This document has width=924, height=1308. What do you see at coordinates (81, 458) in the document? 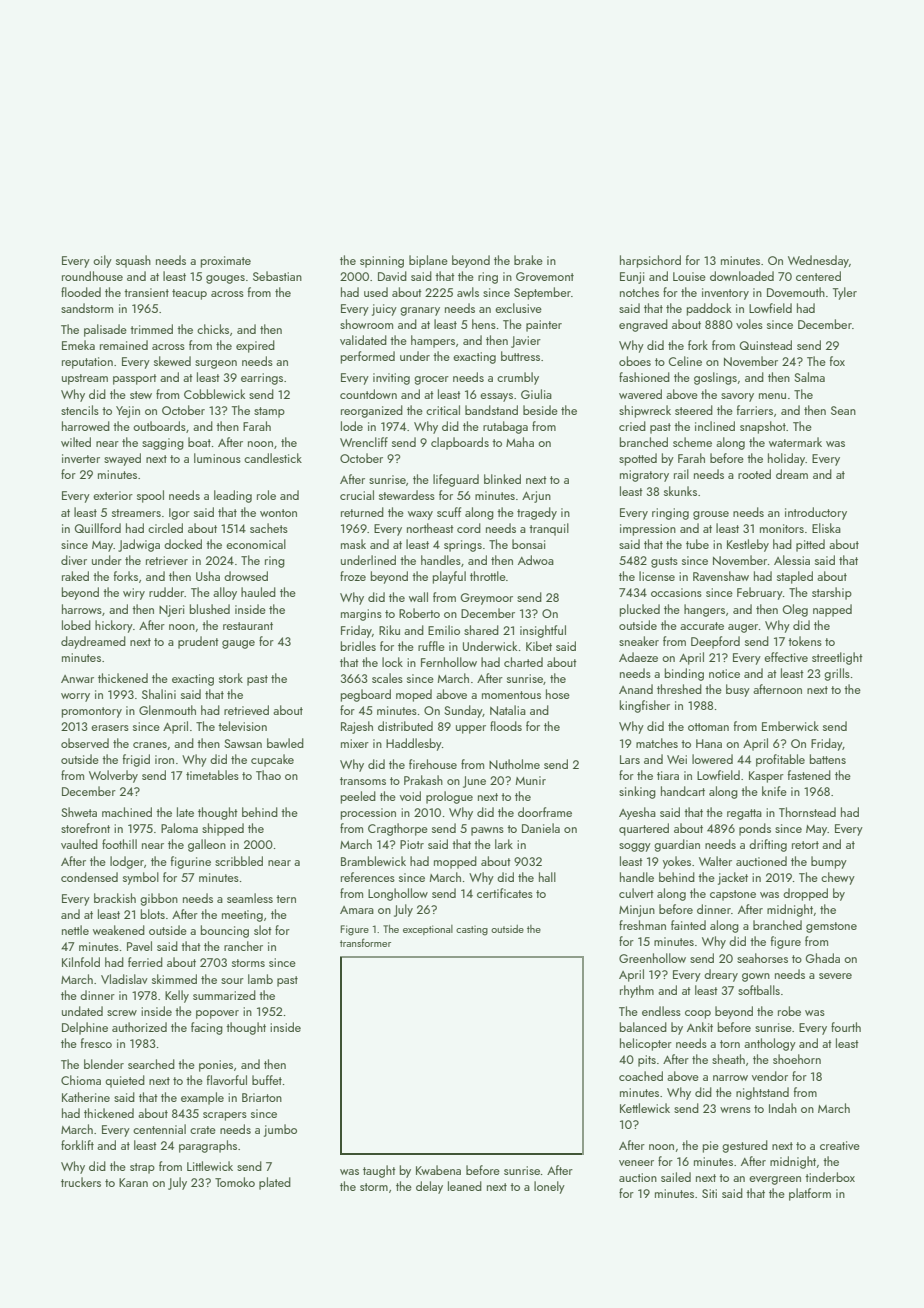
I see `inverter` at bounding box center [81, 458].
